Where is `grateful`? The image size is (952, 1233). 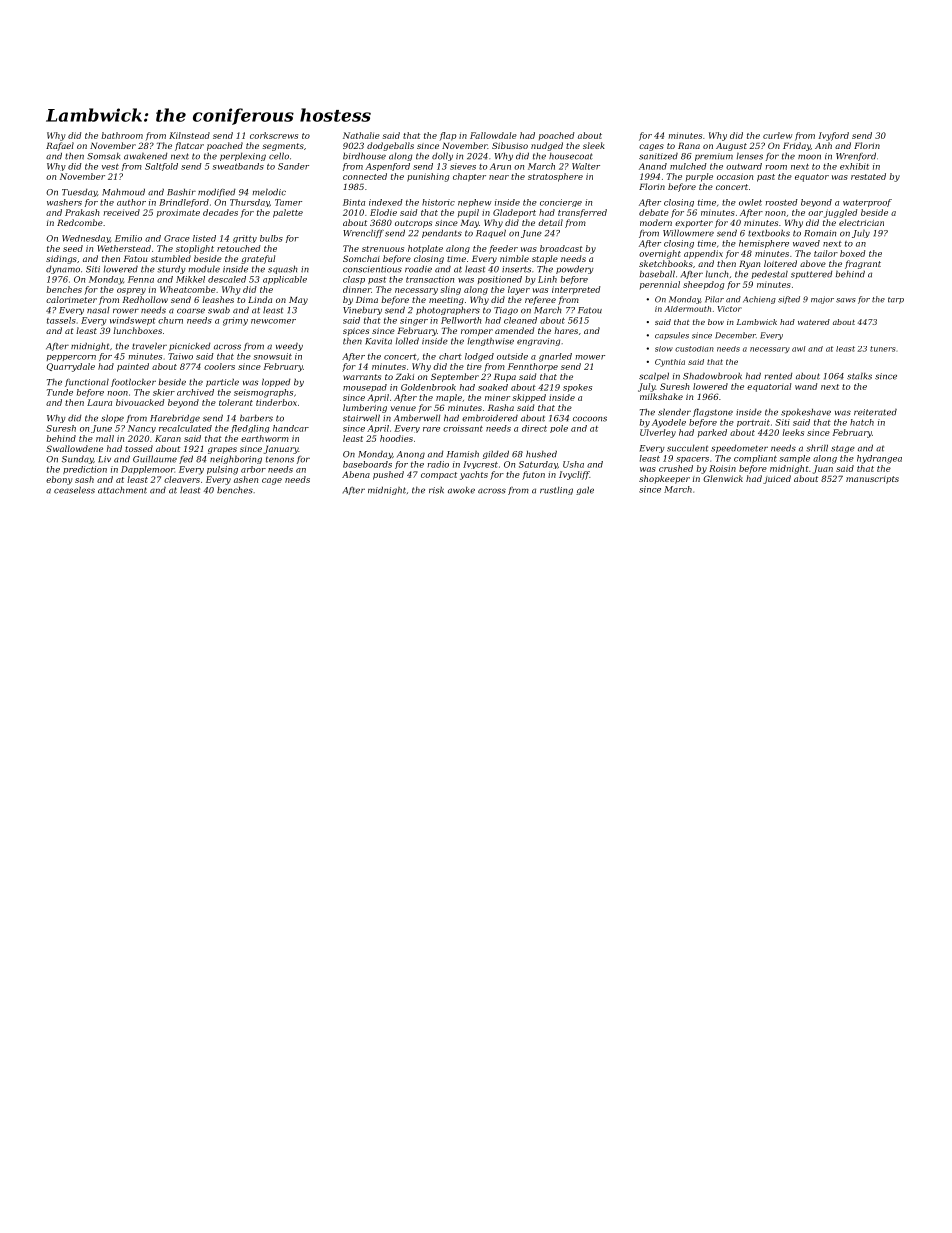
grateful is located at coordinates (258, 259).
